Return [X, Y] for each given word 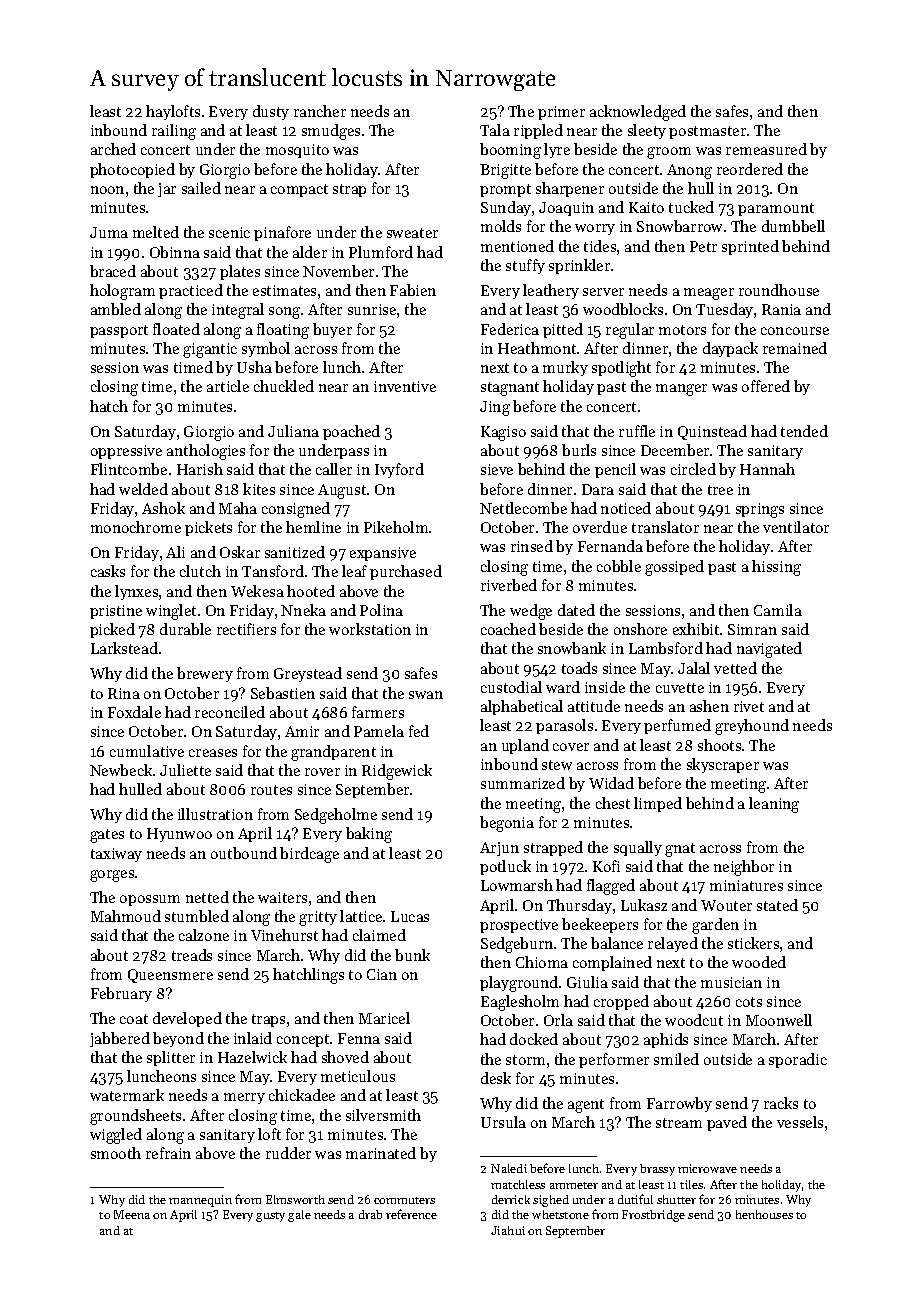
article [228, 386]
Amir [302, 731]
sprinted [750, 247]
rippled [538, 131]
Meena [132, 1214]
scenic [229, 232]
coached [508, 629]
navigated [769, 650]
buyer [332, 330]
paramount [776, 209]
